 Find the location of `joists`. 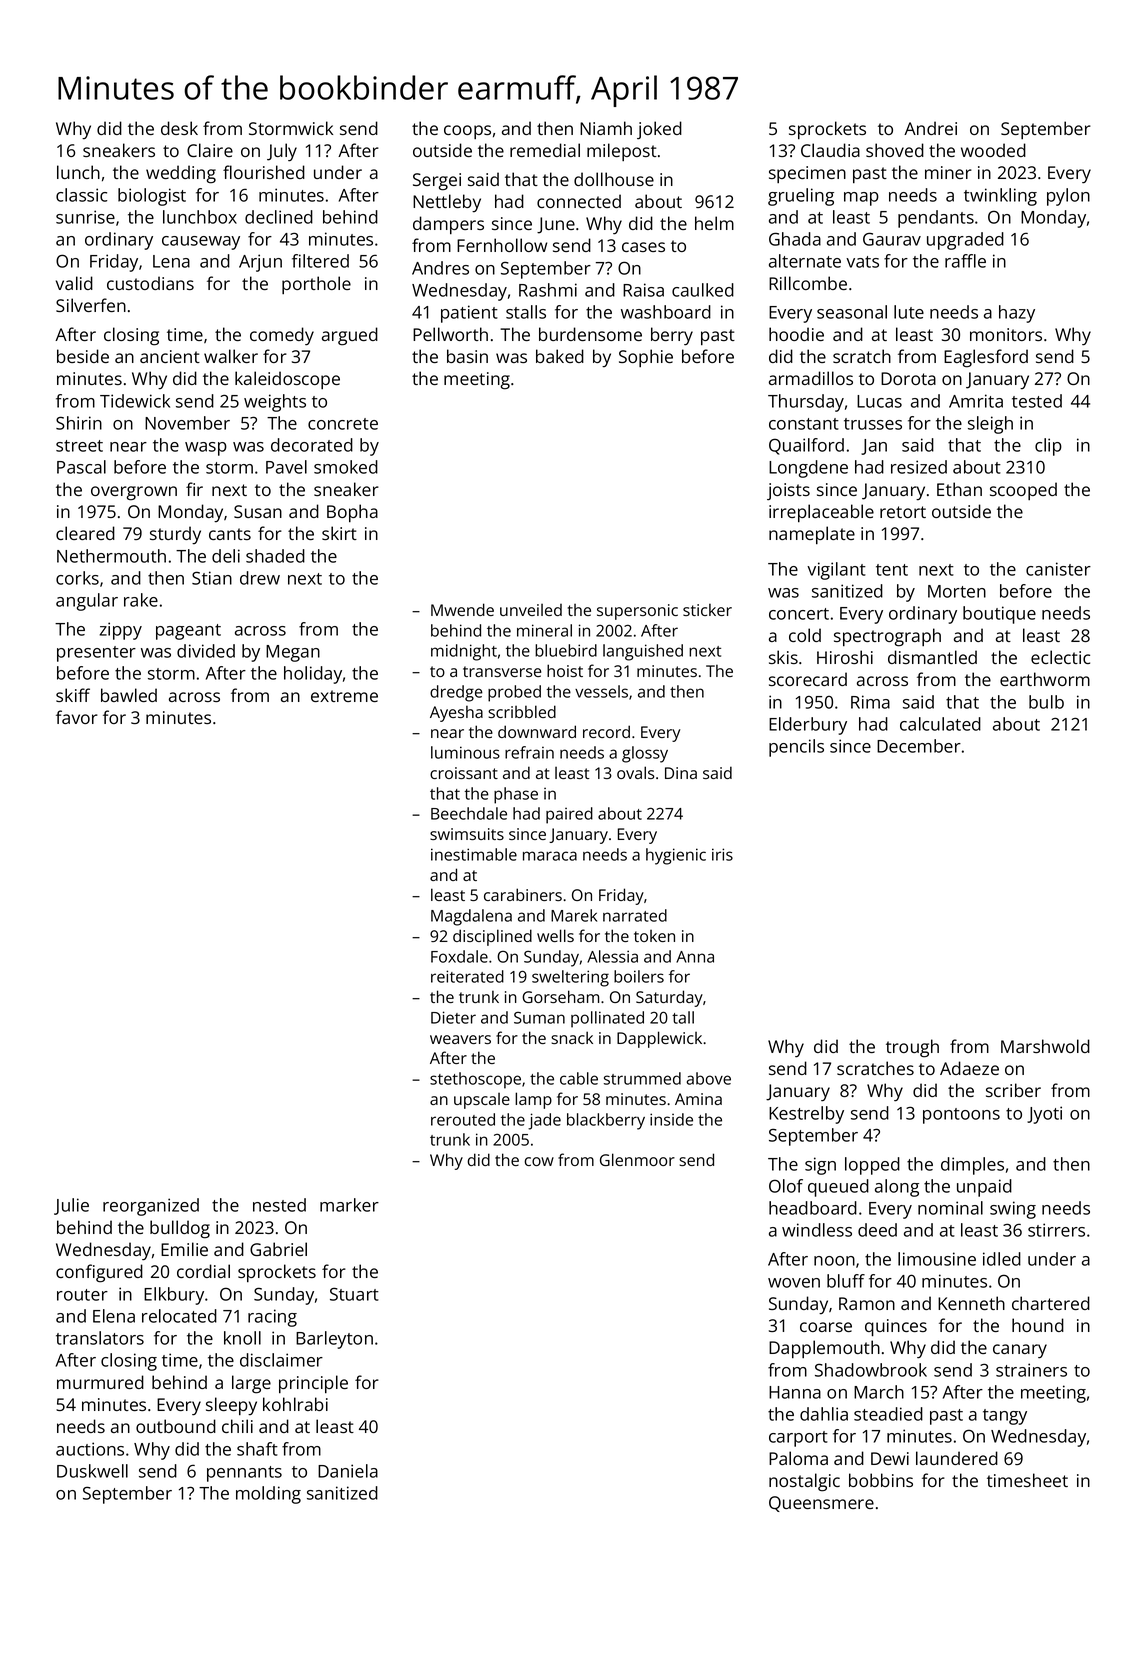

joists is located at coordinates (788, 492).
